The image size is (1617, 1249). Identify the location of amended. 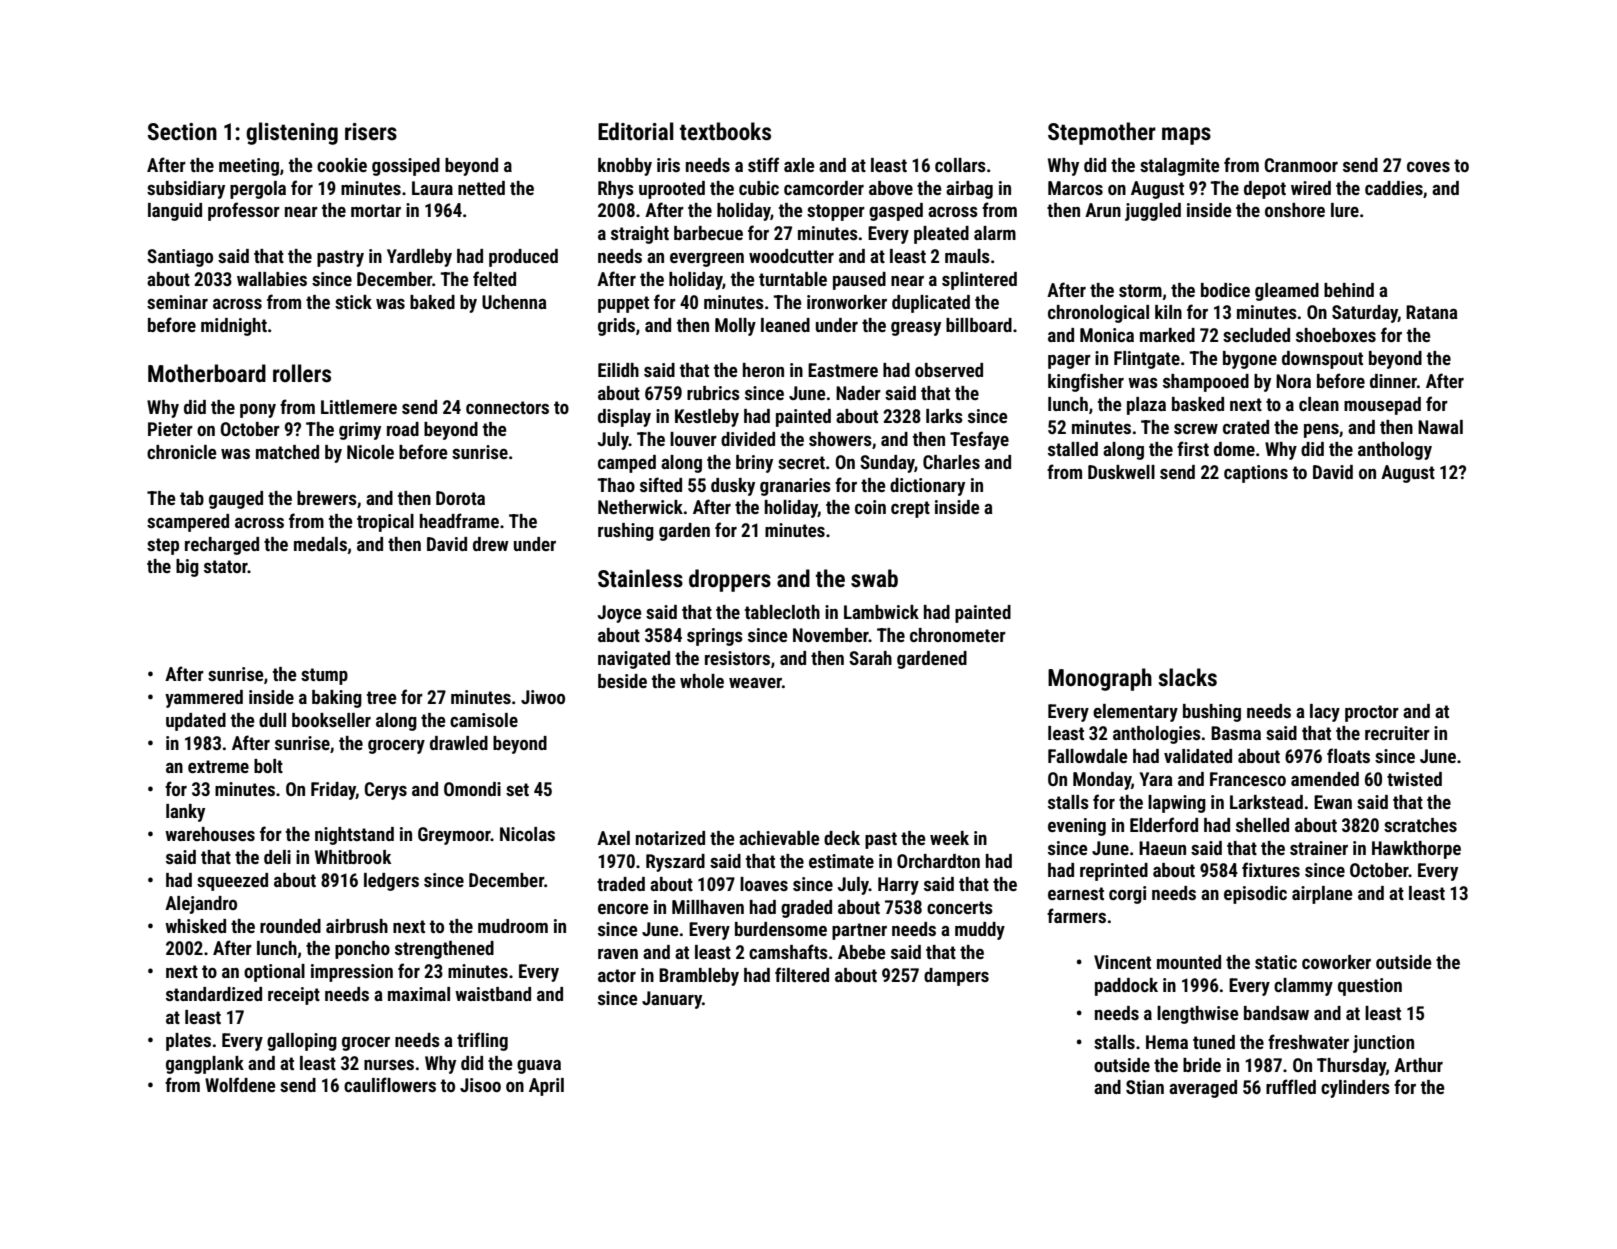
(1325, 779).
